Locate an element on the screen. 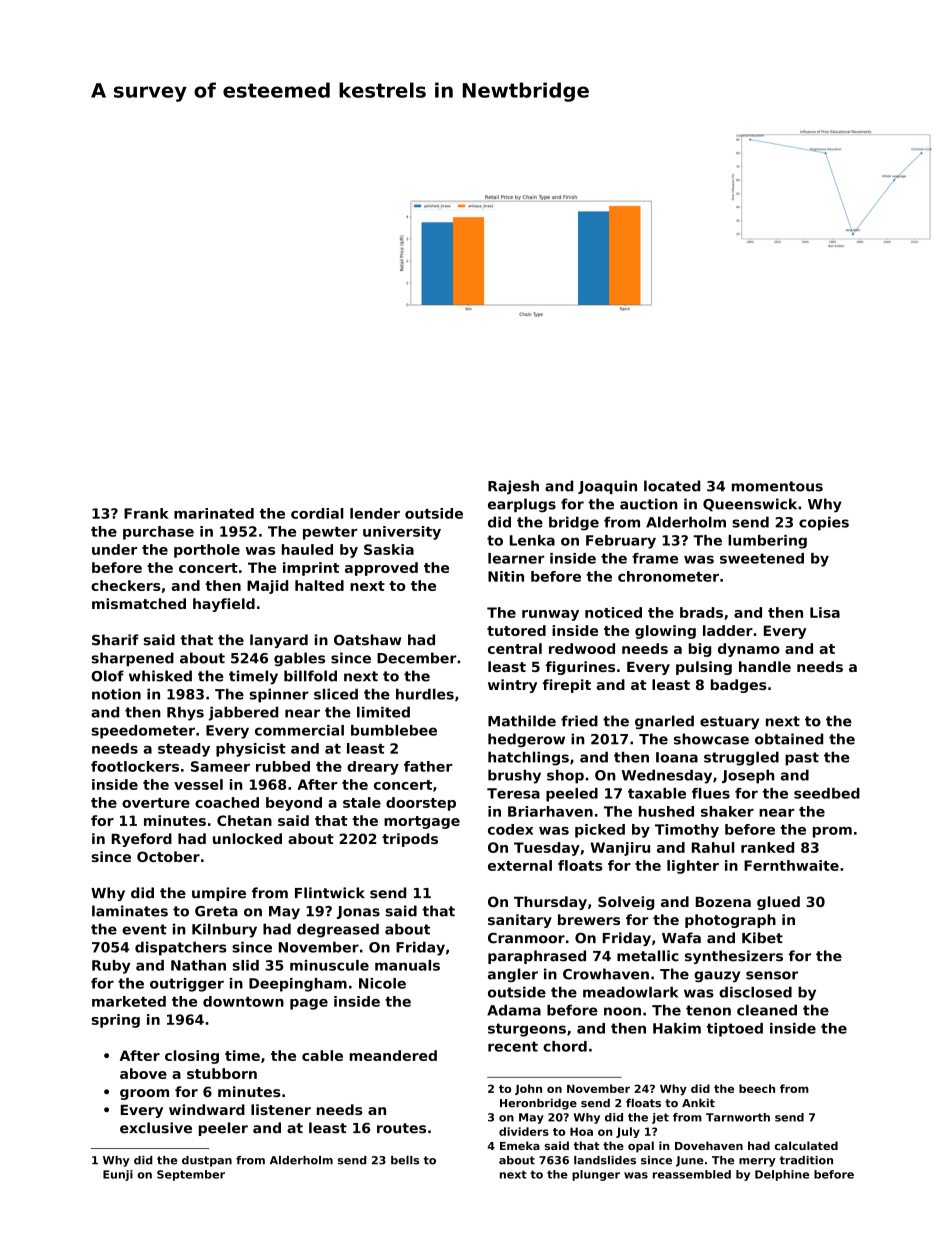 The image size is (952, 1233). handle is located at coordinates (765, 666).
